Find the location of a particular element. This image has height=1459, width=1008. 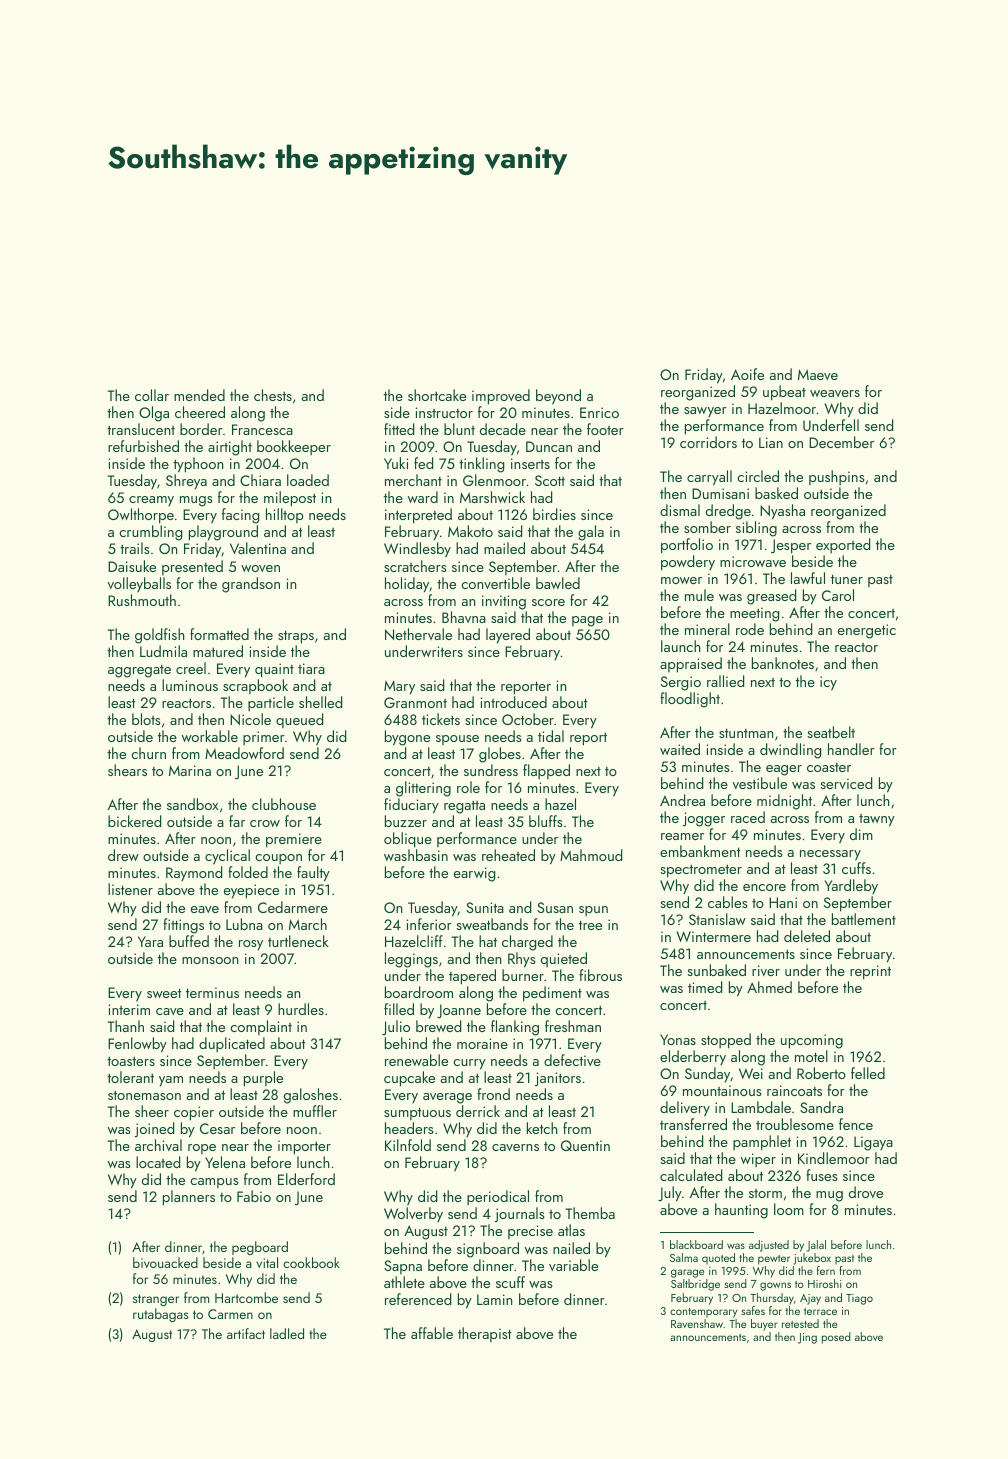

bivouacked is located at coordinates (165, 1262).
